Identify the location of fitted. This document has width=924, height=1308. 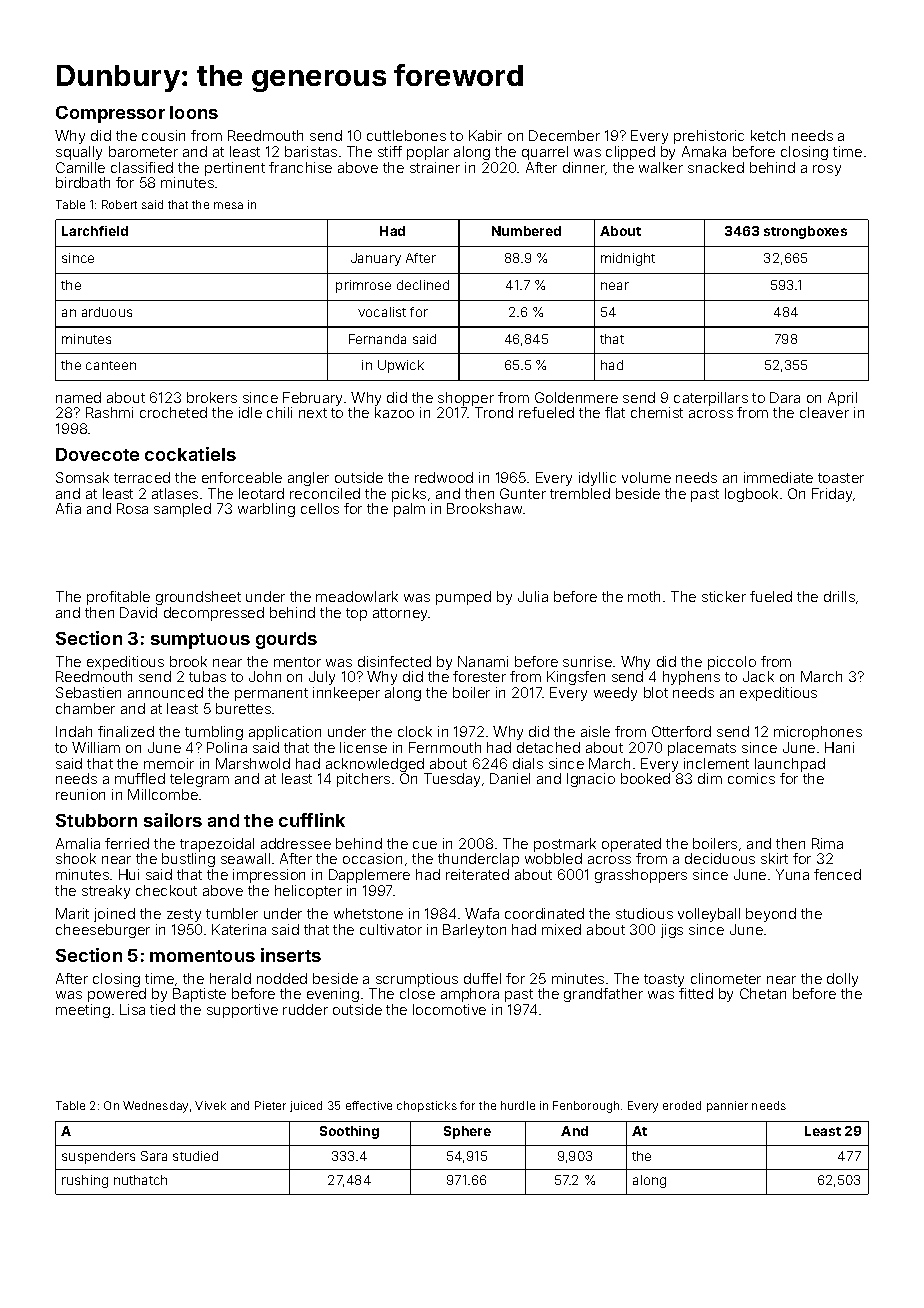
(696, 993).
